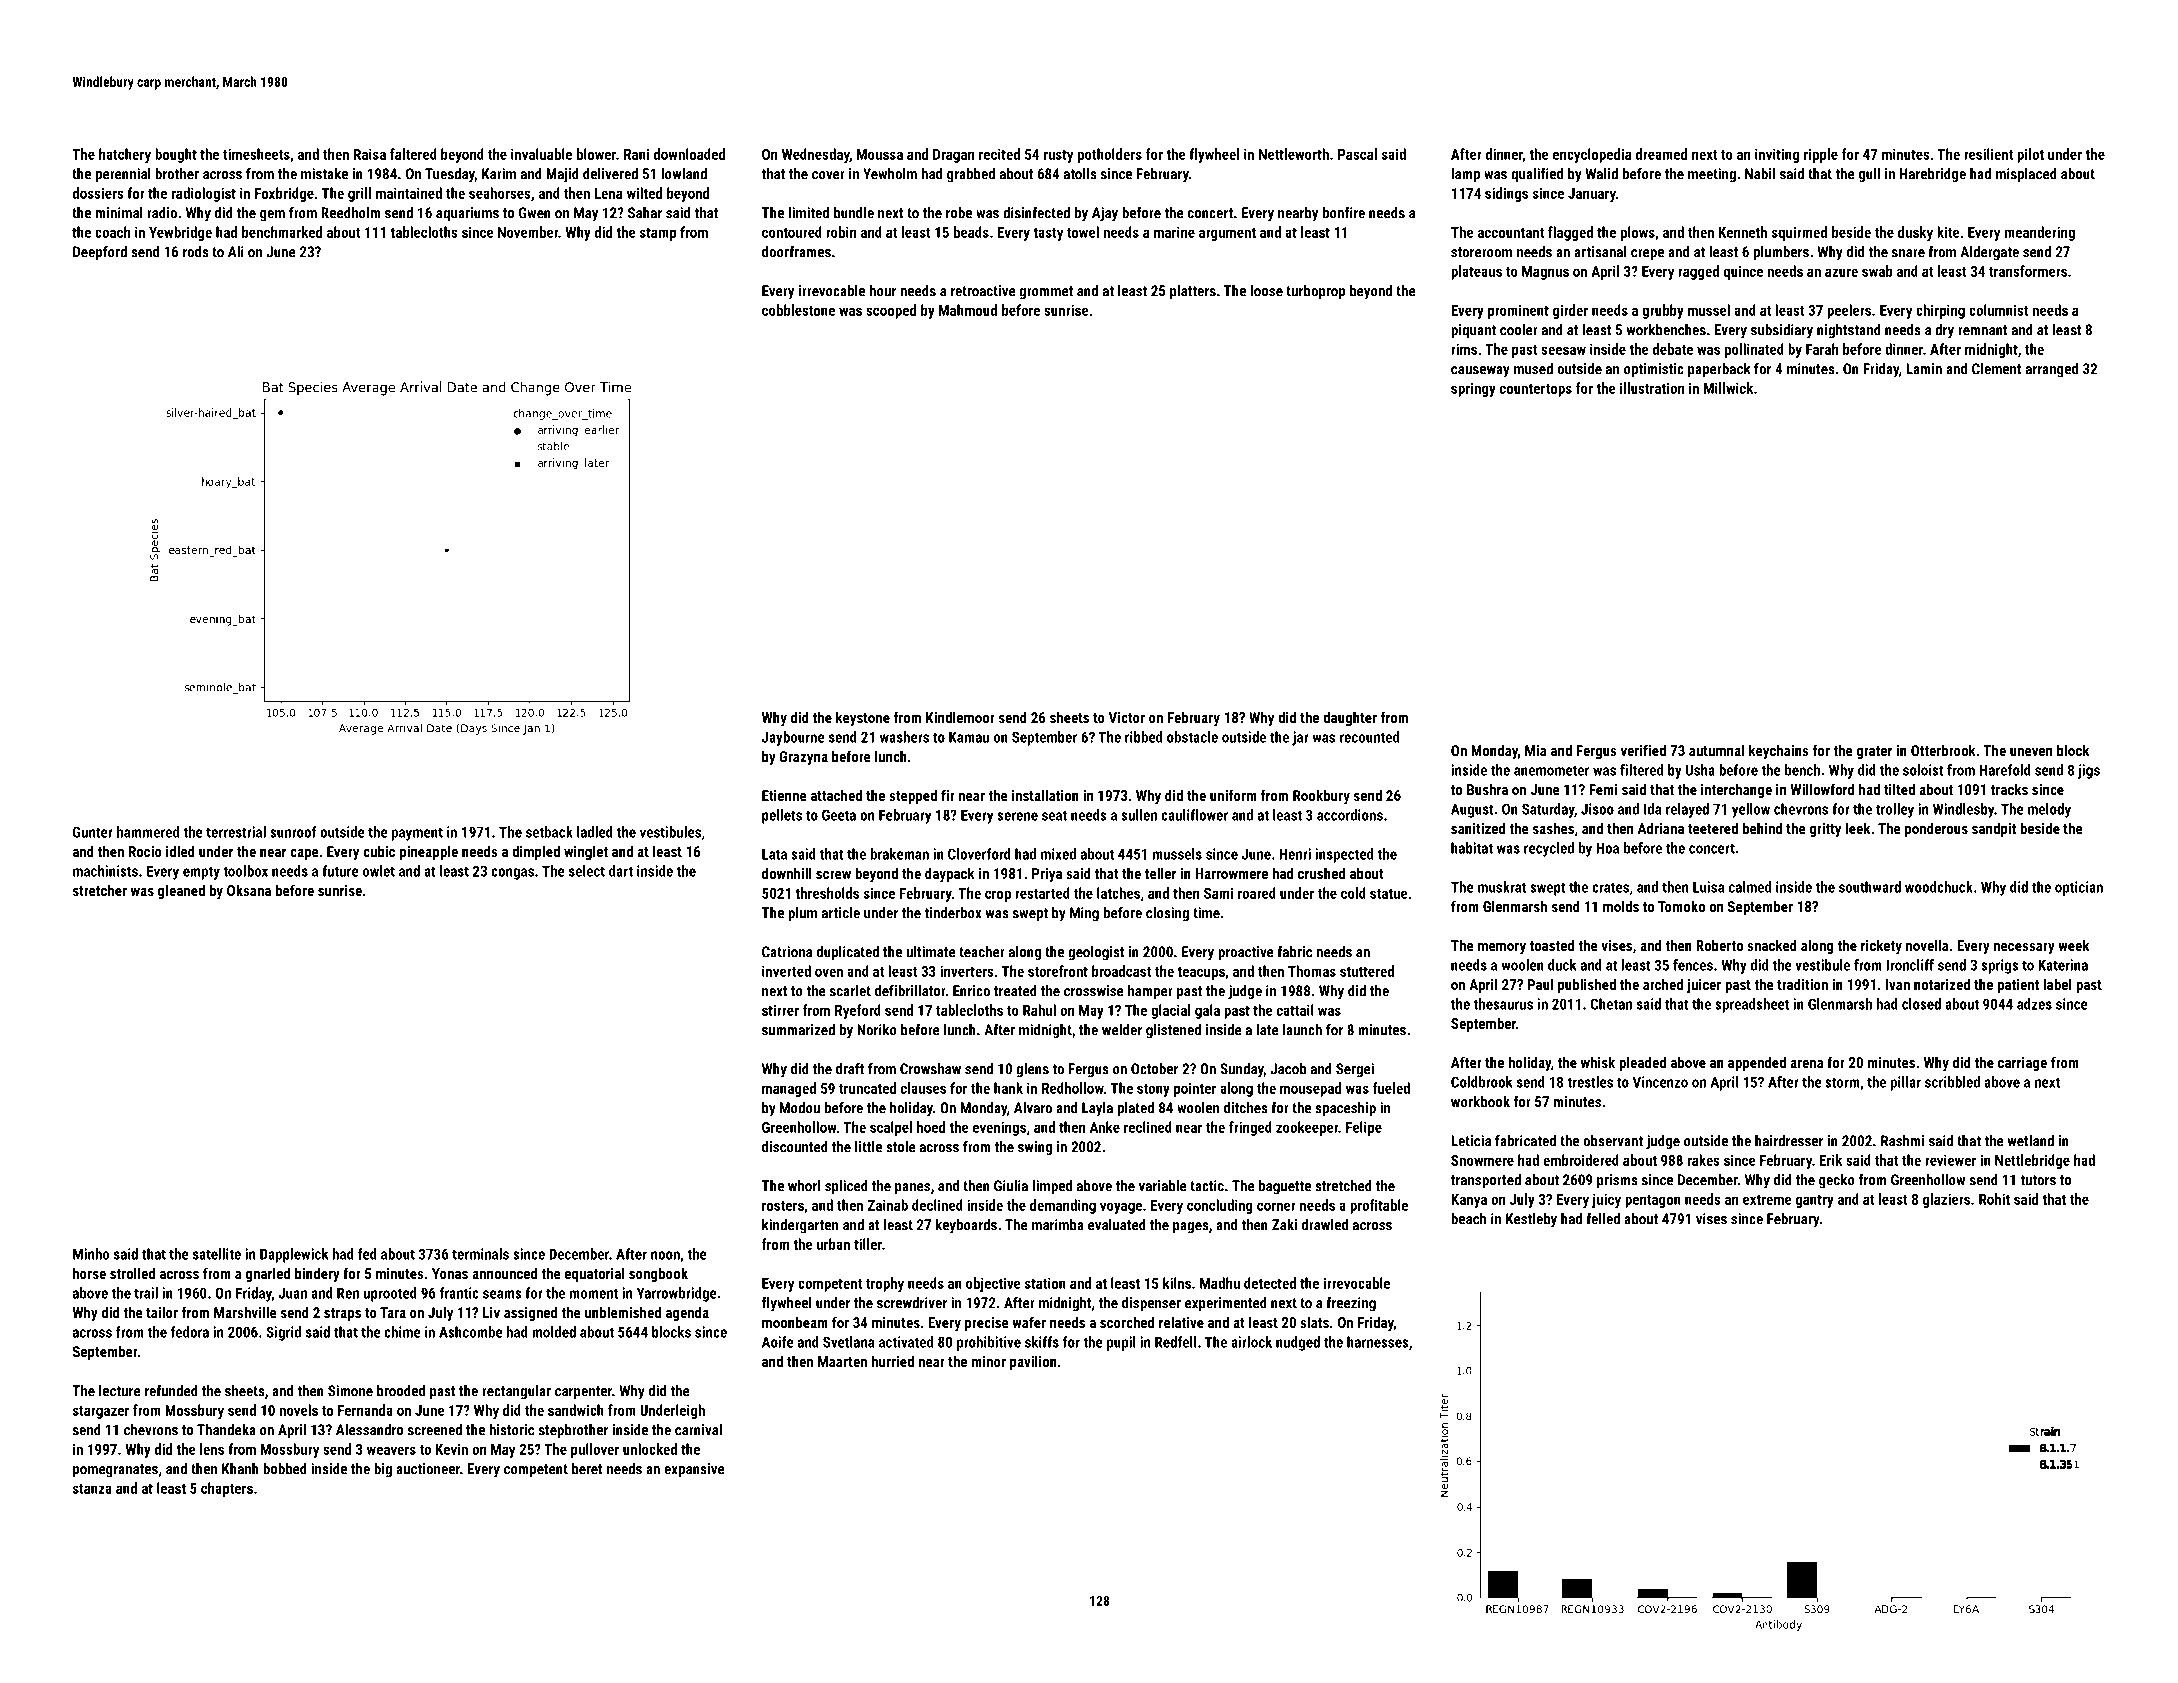 This document has height=1683, width=2178. I want to click on declined, so click(937, 1205).
